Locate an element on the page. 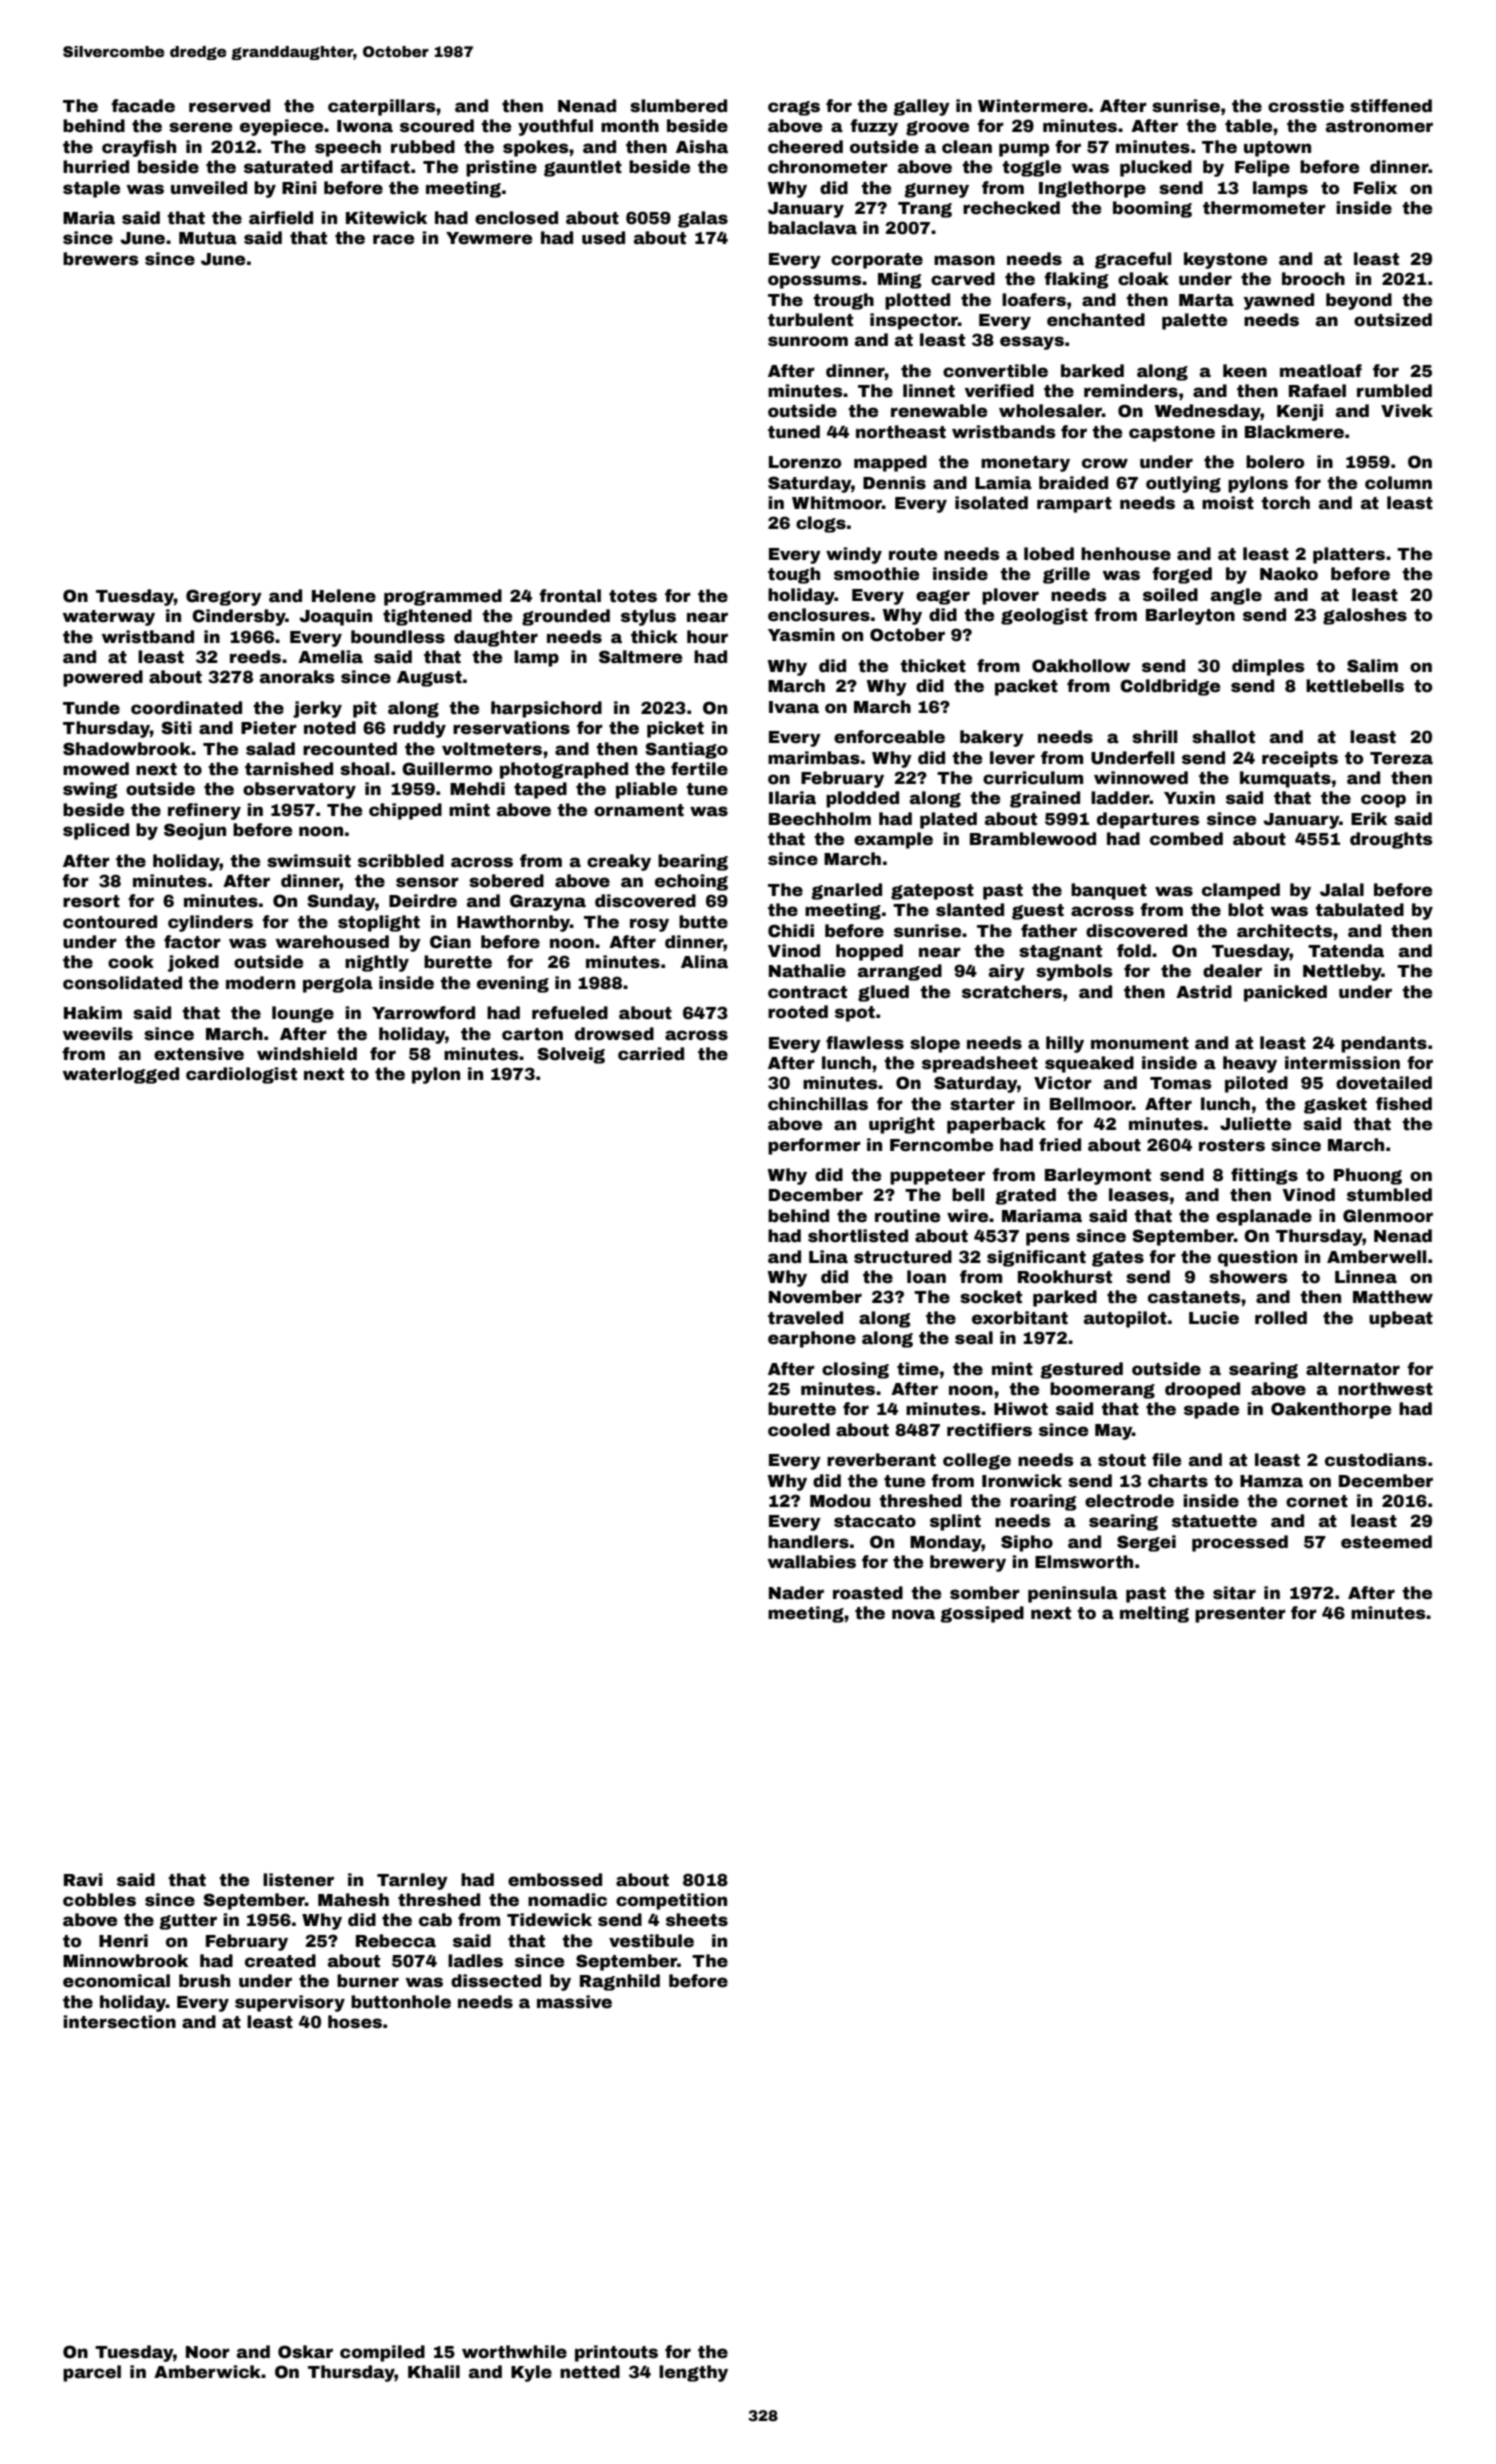  lengthy is located at coordinates (693, 2373).
